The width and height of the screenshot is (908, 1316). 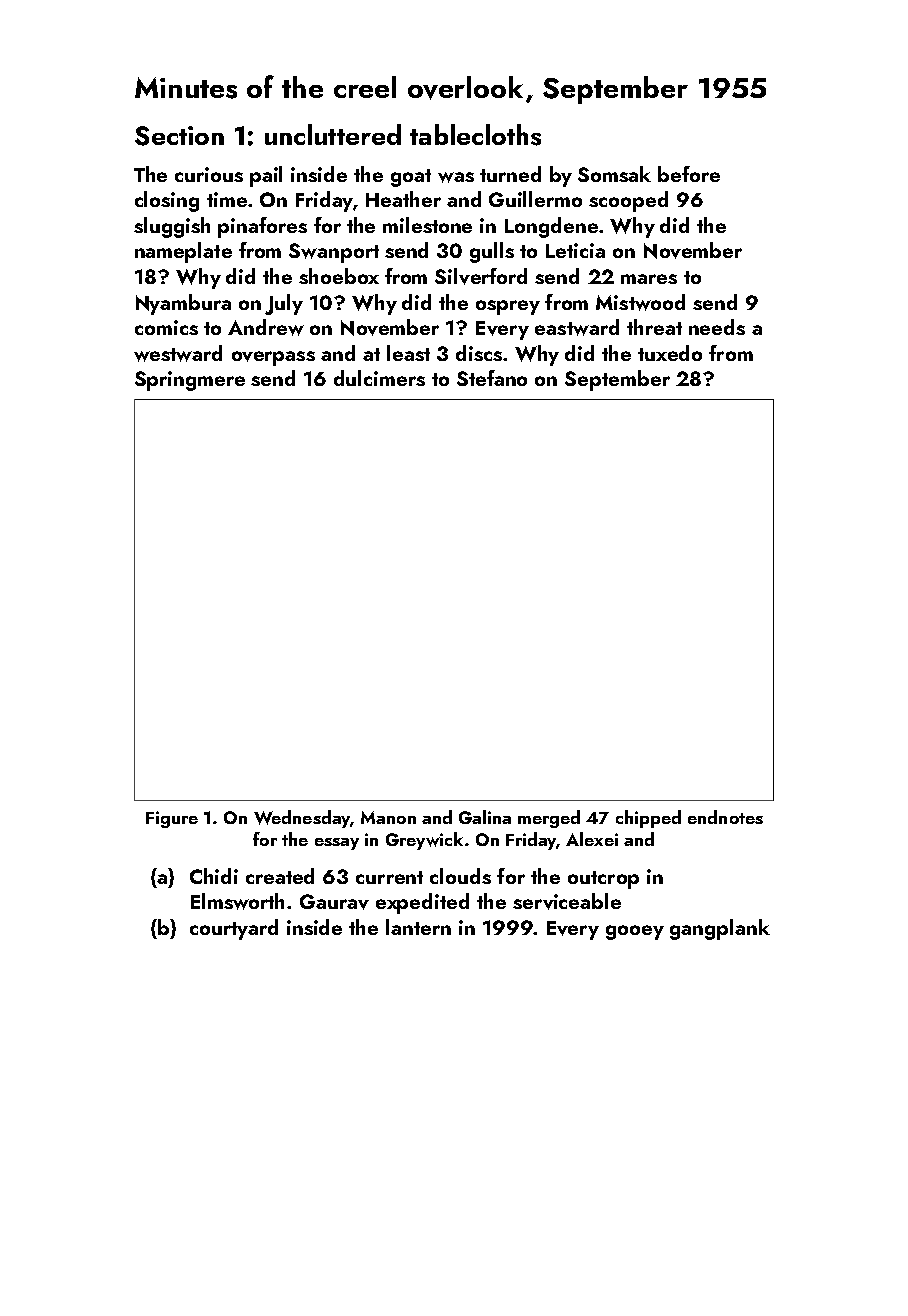 I want to click on Galina, so click(x=485, y=817).
